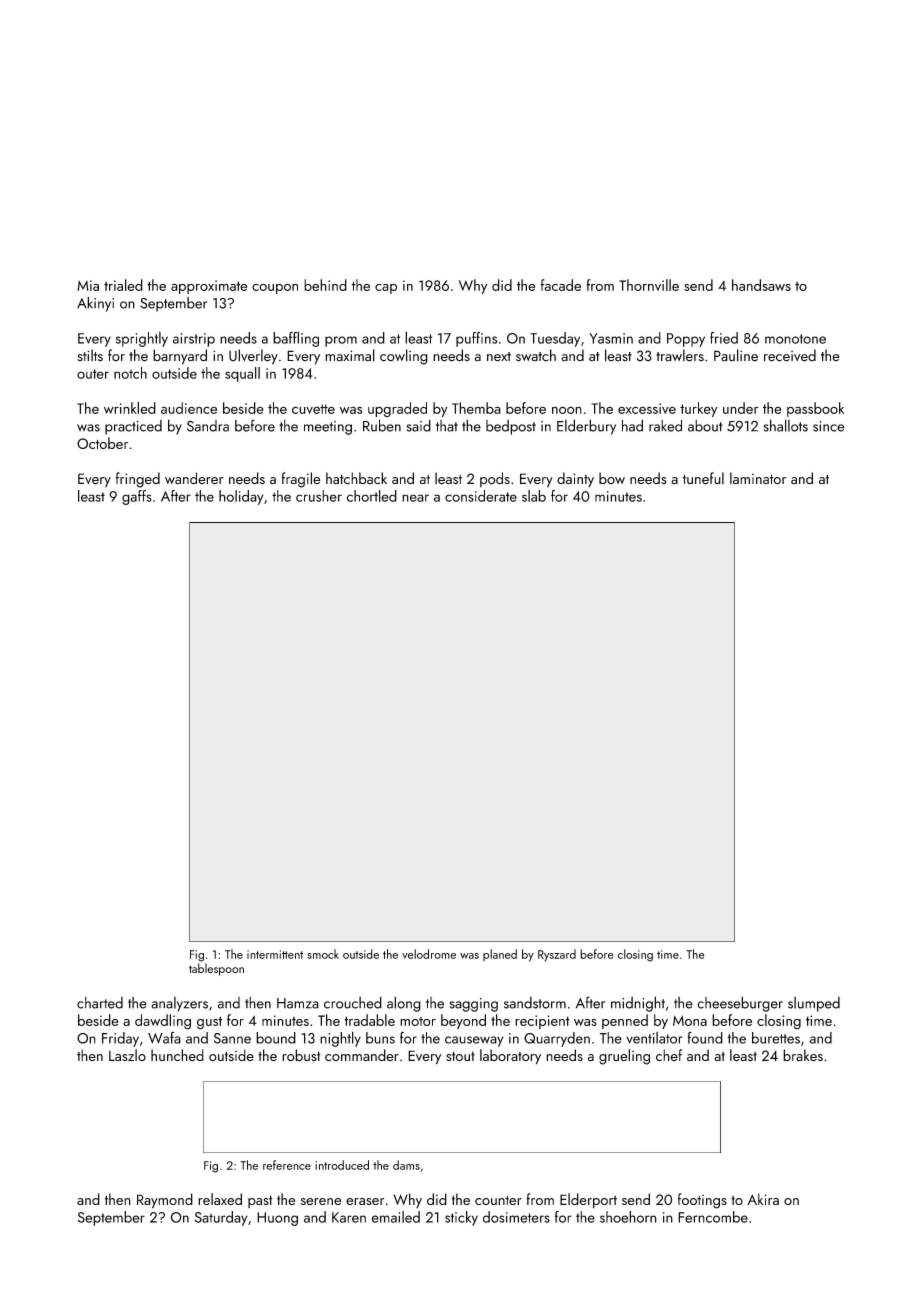  Describe the element at coordinates (216, 969) in the document. I see `tablespoon` at that location.
